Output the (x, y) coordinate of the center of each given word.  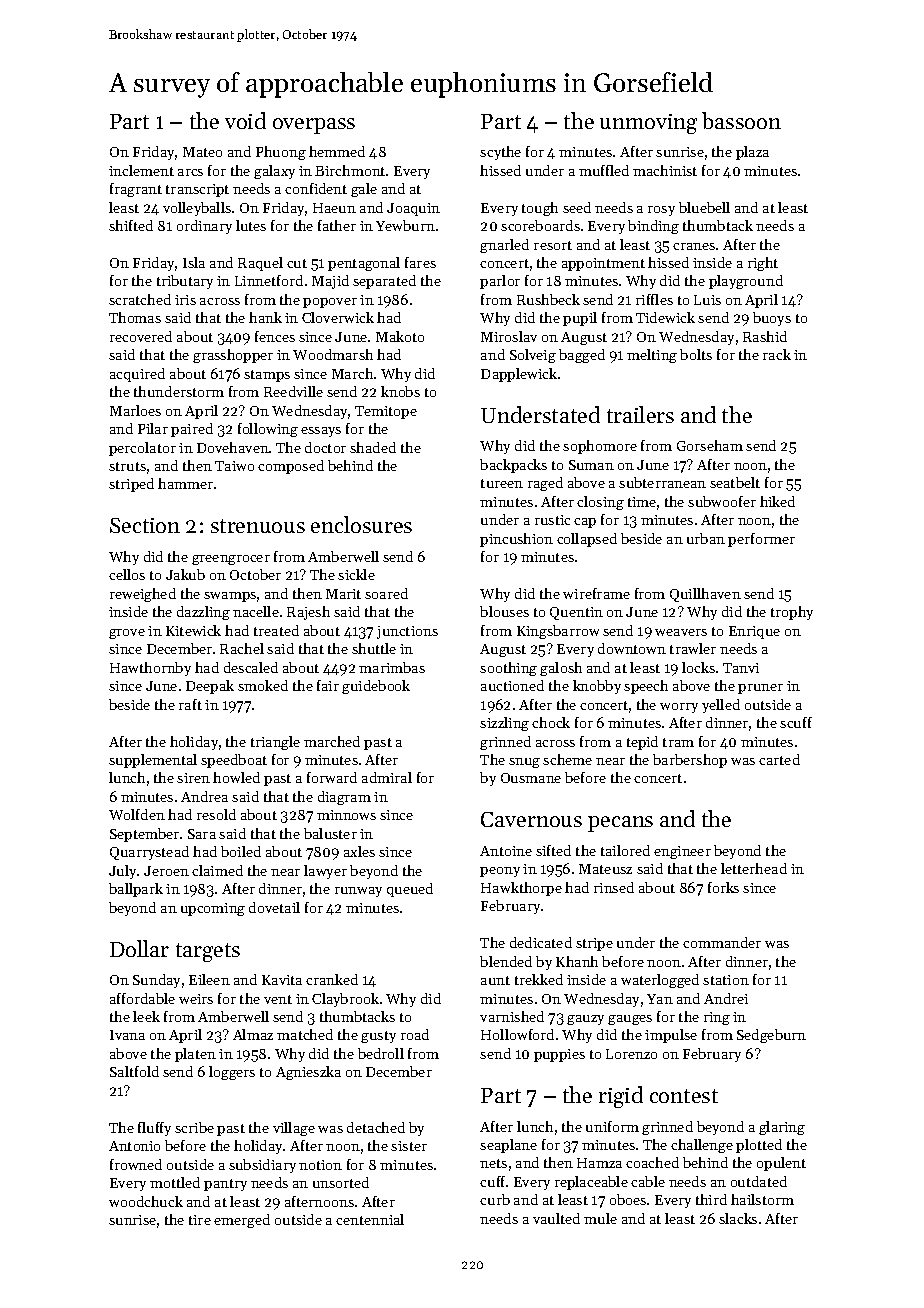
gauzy (585, 1020)
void (245, 120)
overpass (314, 126)
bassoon (741, 120)
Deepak (210, 687)
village (294, 1129)
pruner (760, 689)
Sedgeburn (771, 1036)
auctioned (512, 685)
